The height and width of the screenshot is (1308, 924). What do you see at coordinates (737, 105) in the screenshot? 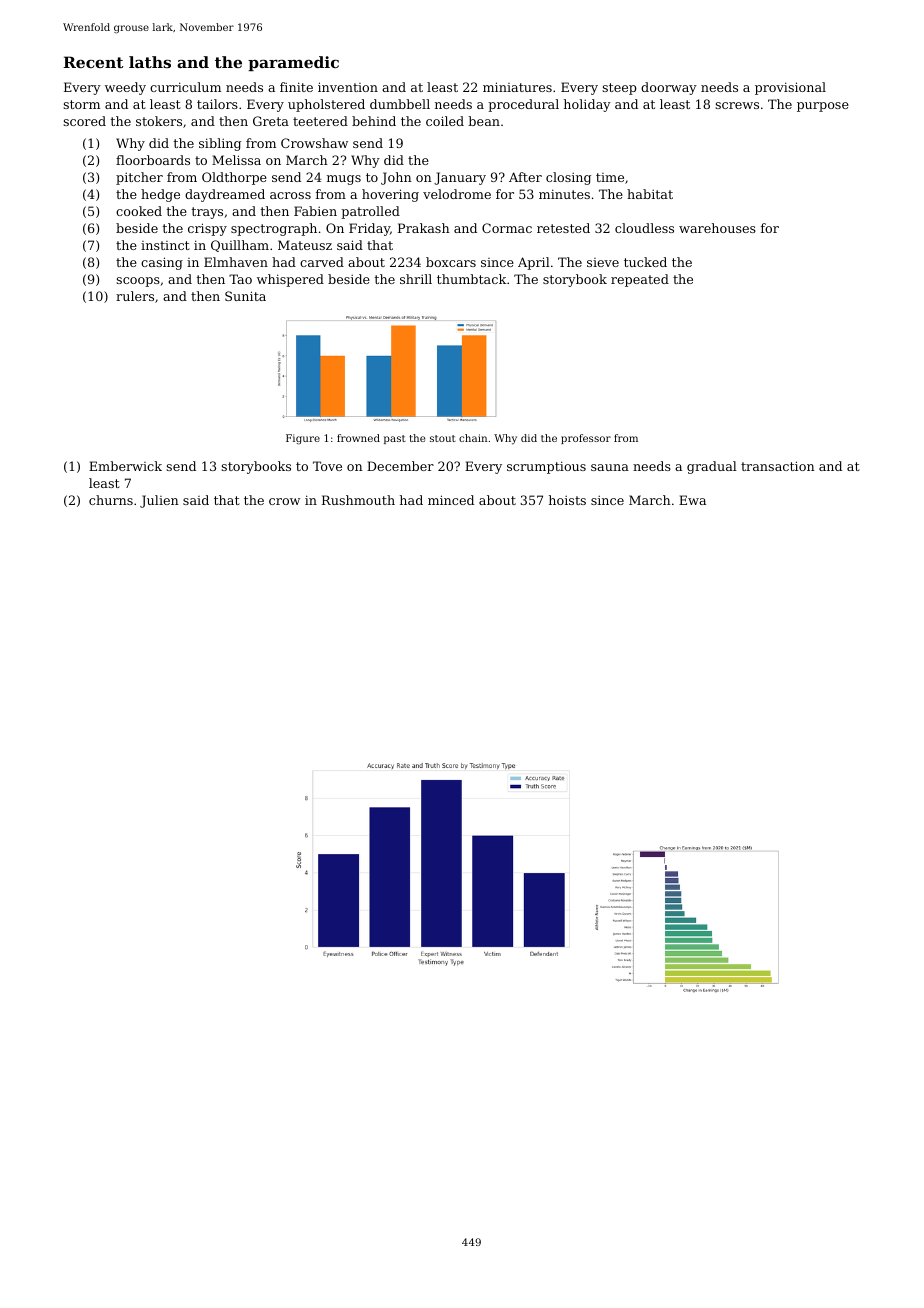
I see `screws` at bounding box center [737, 105].
